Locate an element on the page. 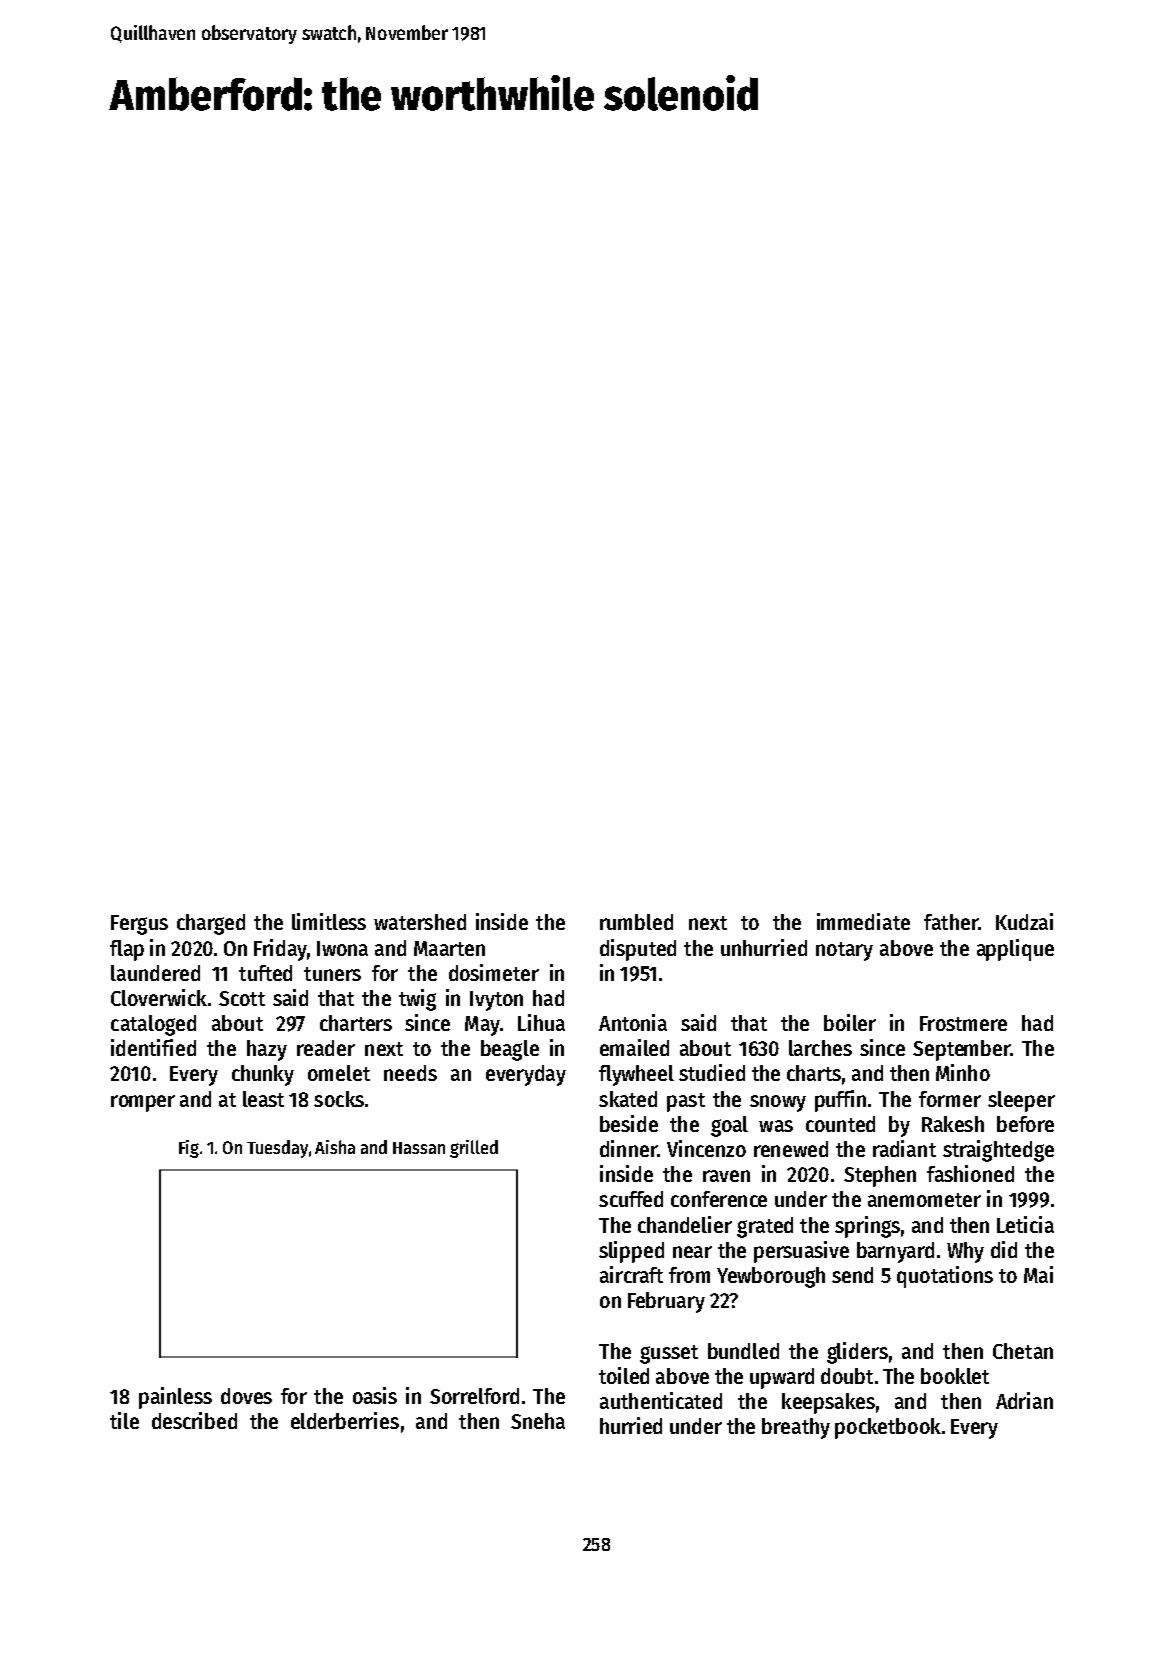 The height and width of the page is (1654, 1165). Fig is located at coordinates (189, 1149).
